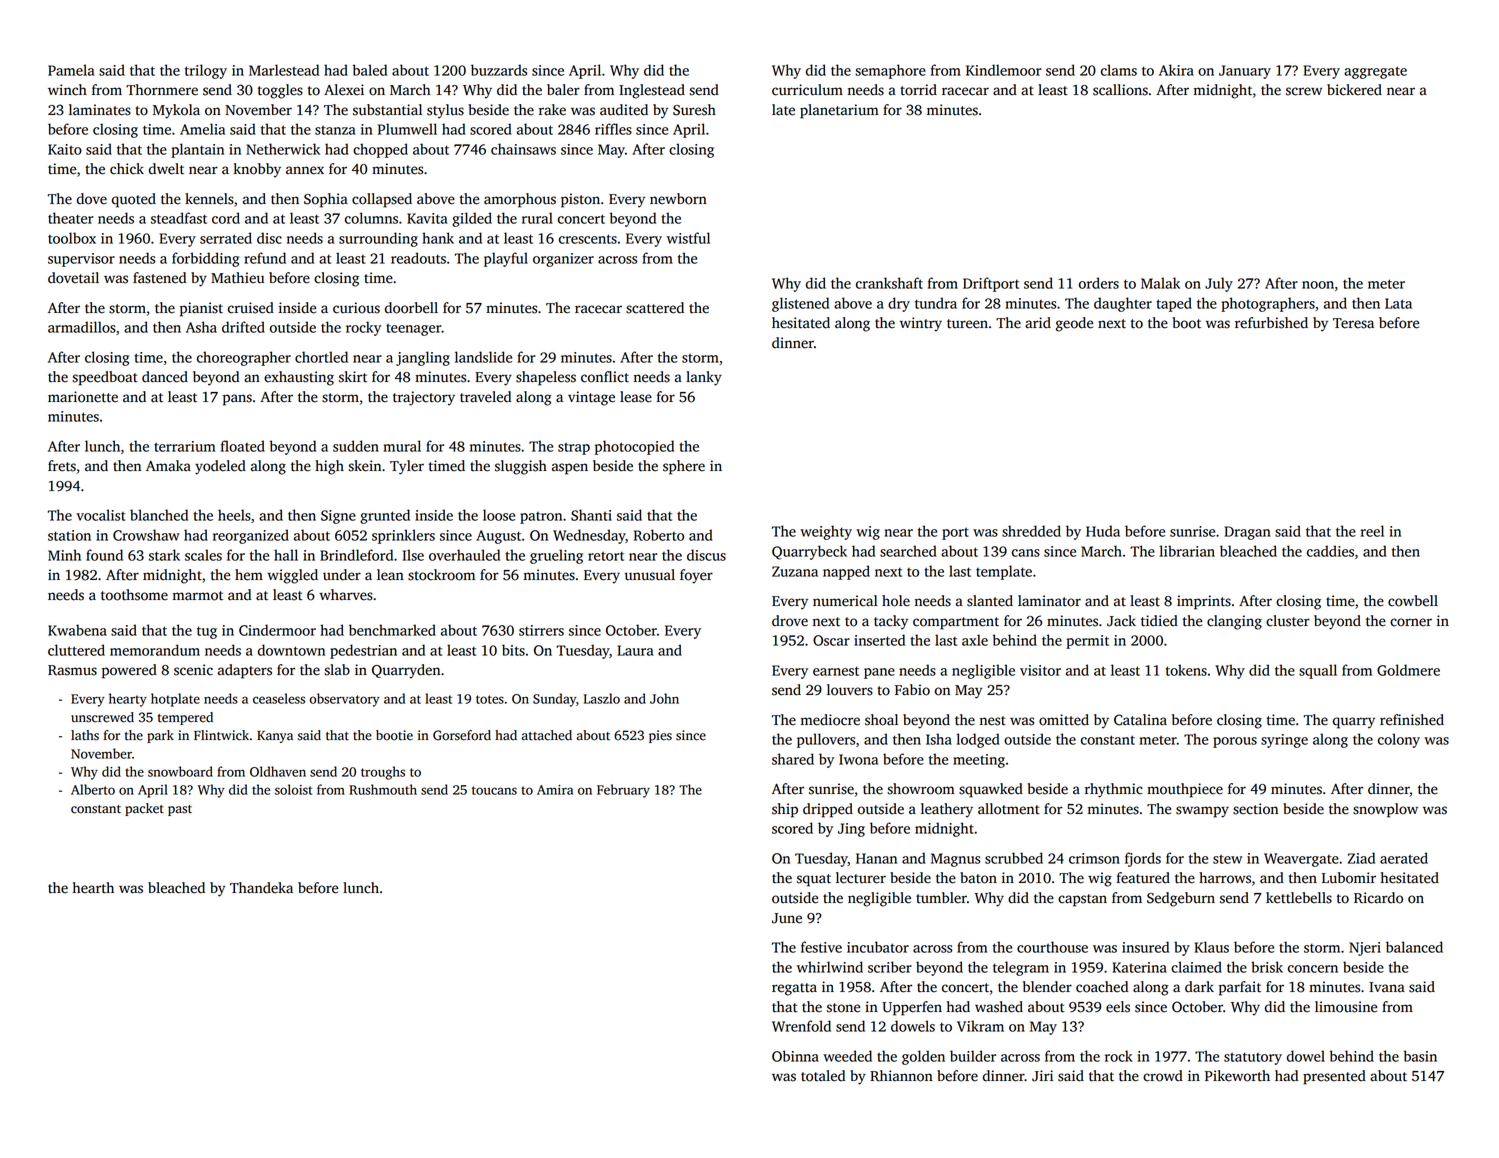  I want to click on Lata, so click(1398, 303).
